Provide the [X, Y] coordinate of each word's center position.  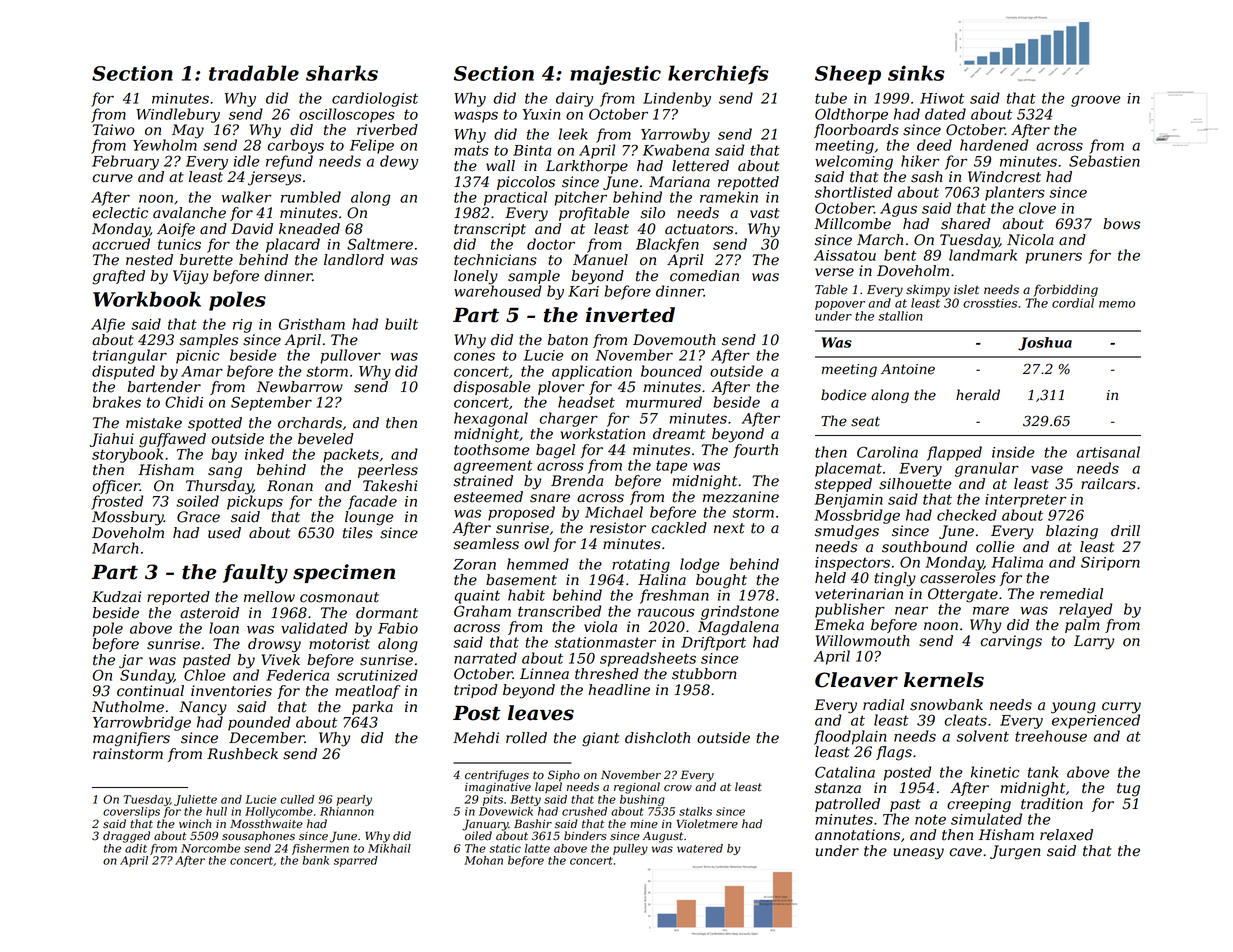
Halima [1017, 562]
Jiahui [112, 440]
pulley [630, 849]
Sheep [848, 75]
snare [550, 498]
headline [619, 690]
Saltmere [380, 244]
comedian [704, 276]
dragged [126, 837]
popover [840, 305]
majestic [615, 75]
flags [894, 753]
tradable [254, 73]
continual [150, 691]
